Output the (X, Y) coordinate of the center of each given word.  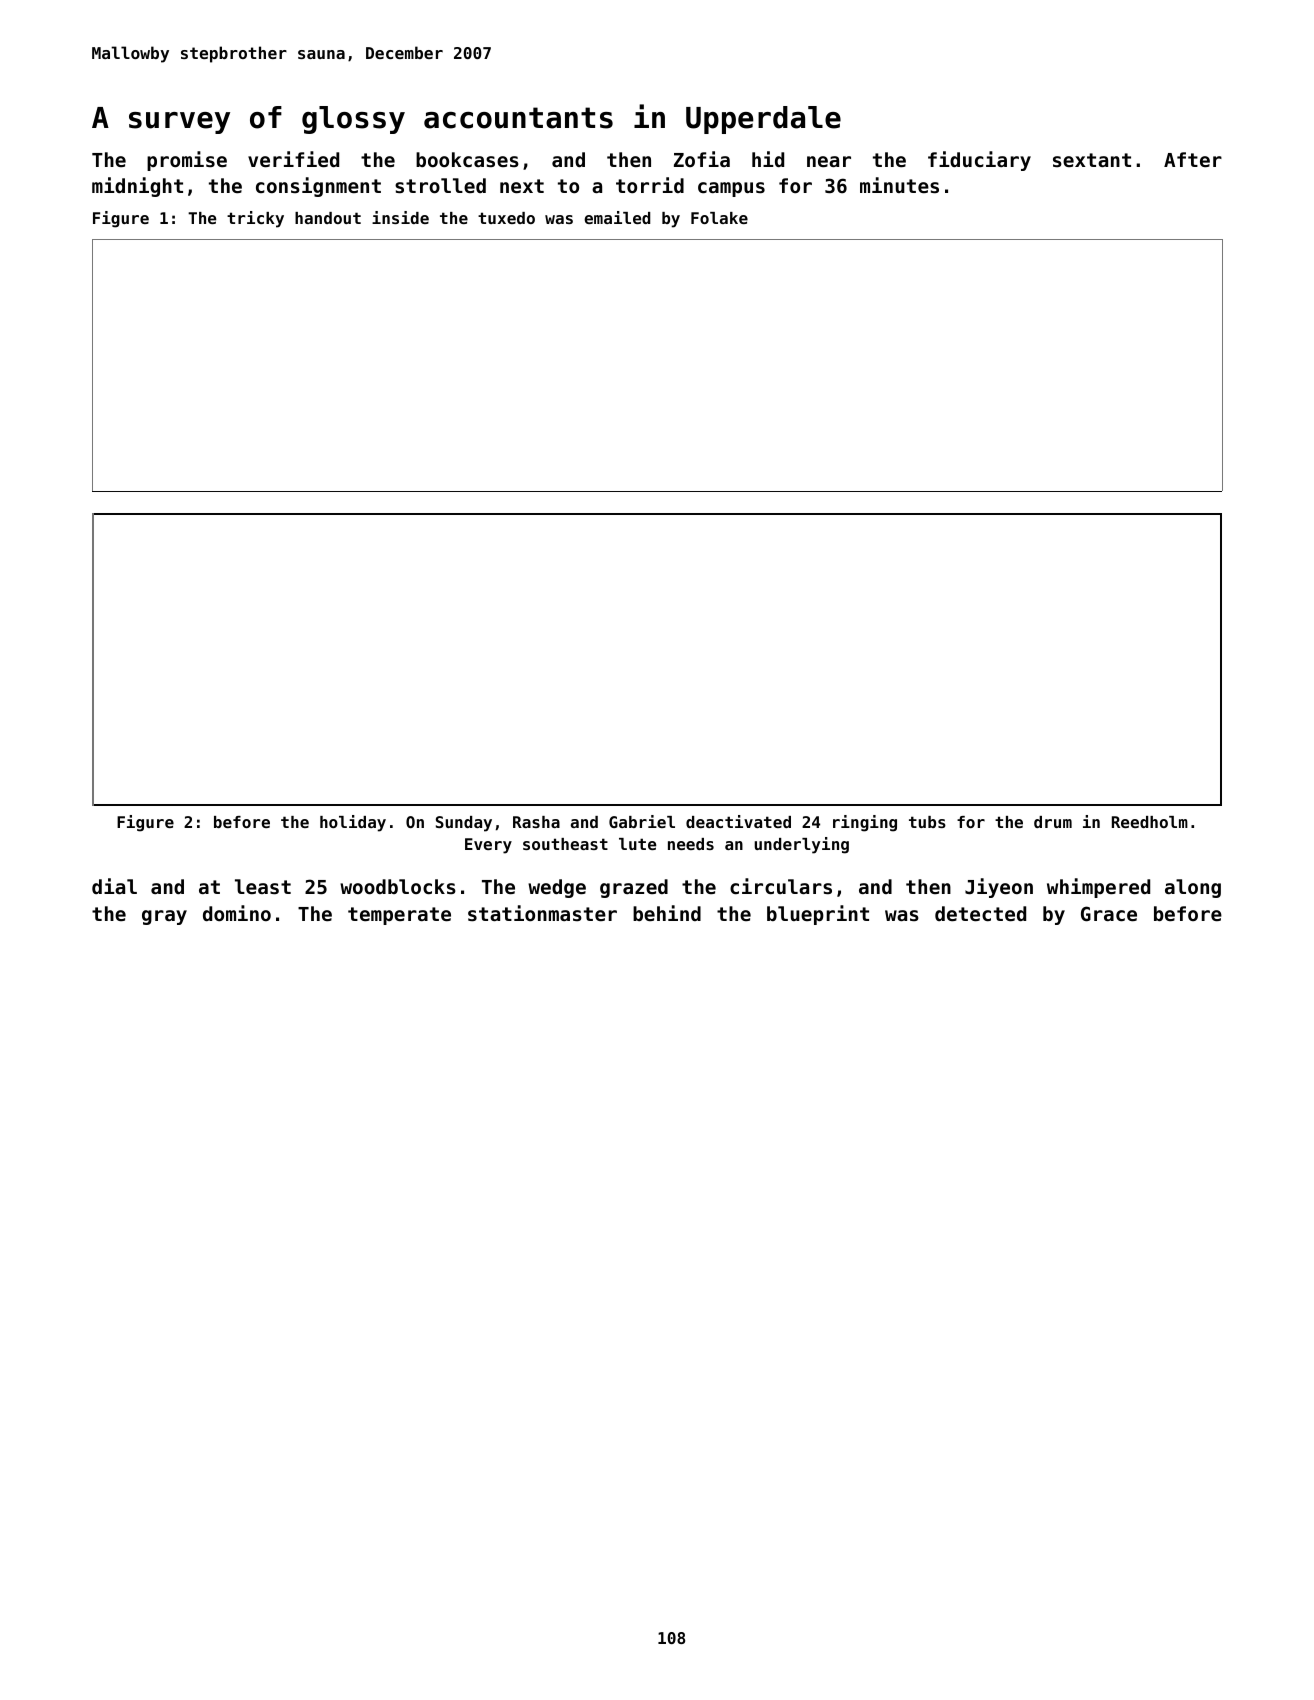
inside (400, 217)
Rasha (536, 822)
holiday (353, 823)
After (1193, 159)
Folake (719, 218)
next (522, 186)
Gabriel (642, 821)
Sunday (464, 824)
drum (1053, 822)
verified (293, 159)
